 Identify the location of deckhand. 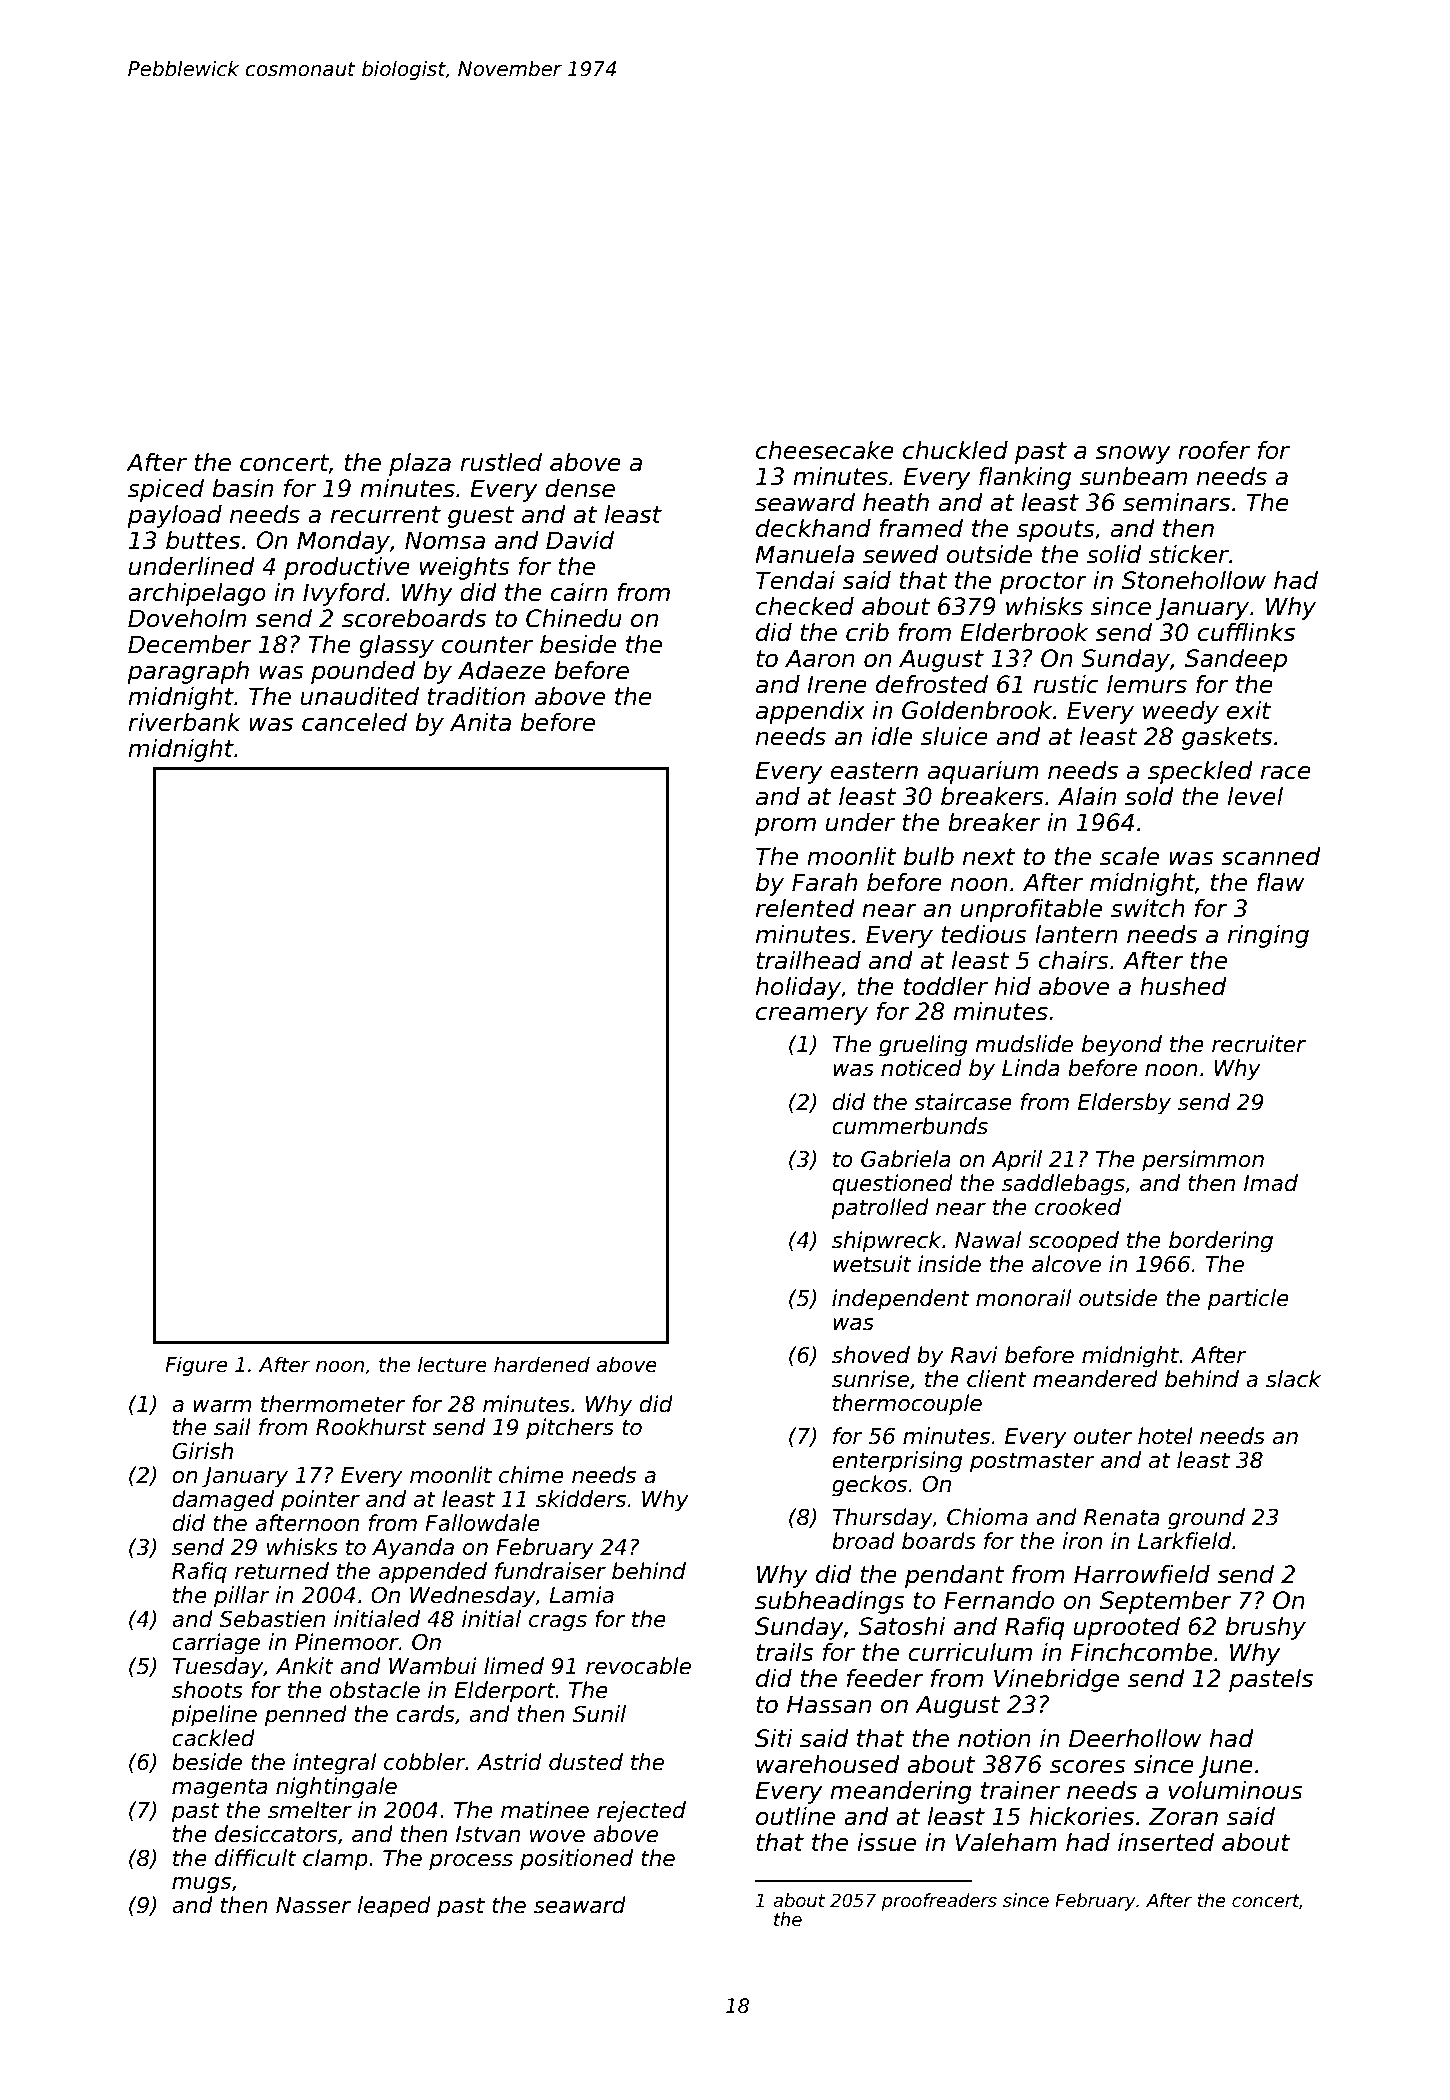
(813, 528).
